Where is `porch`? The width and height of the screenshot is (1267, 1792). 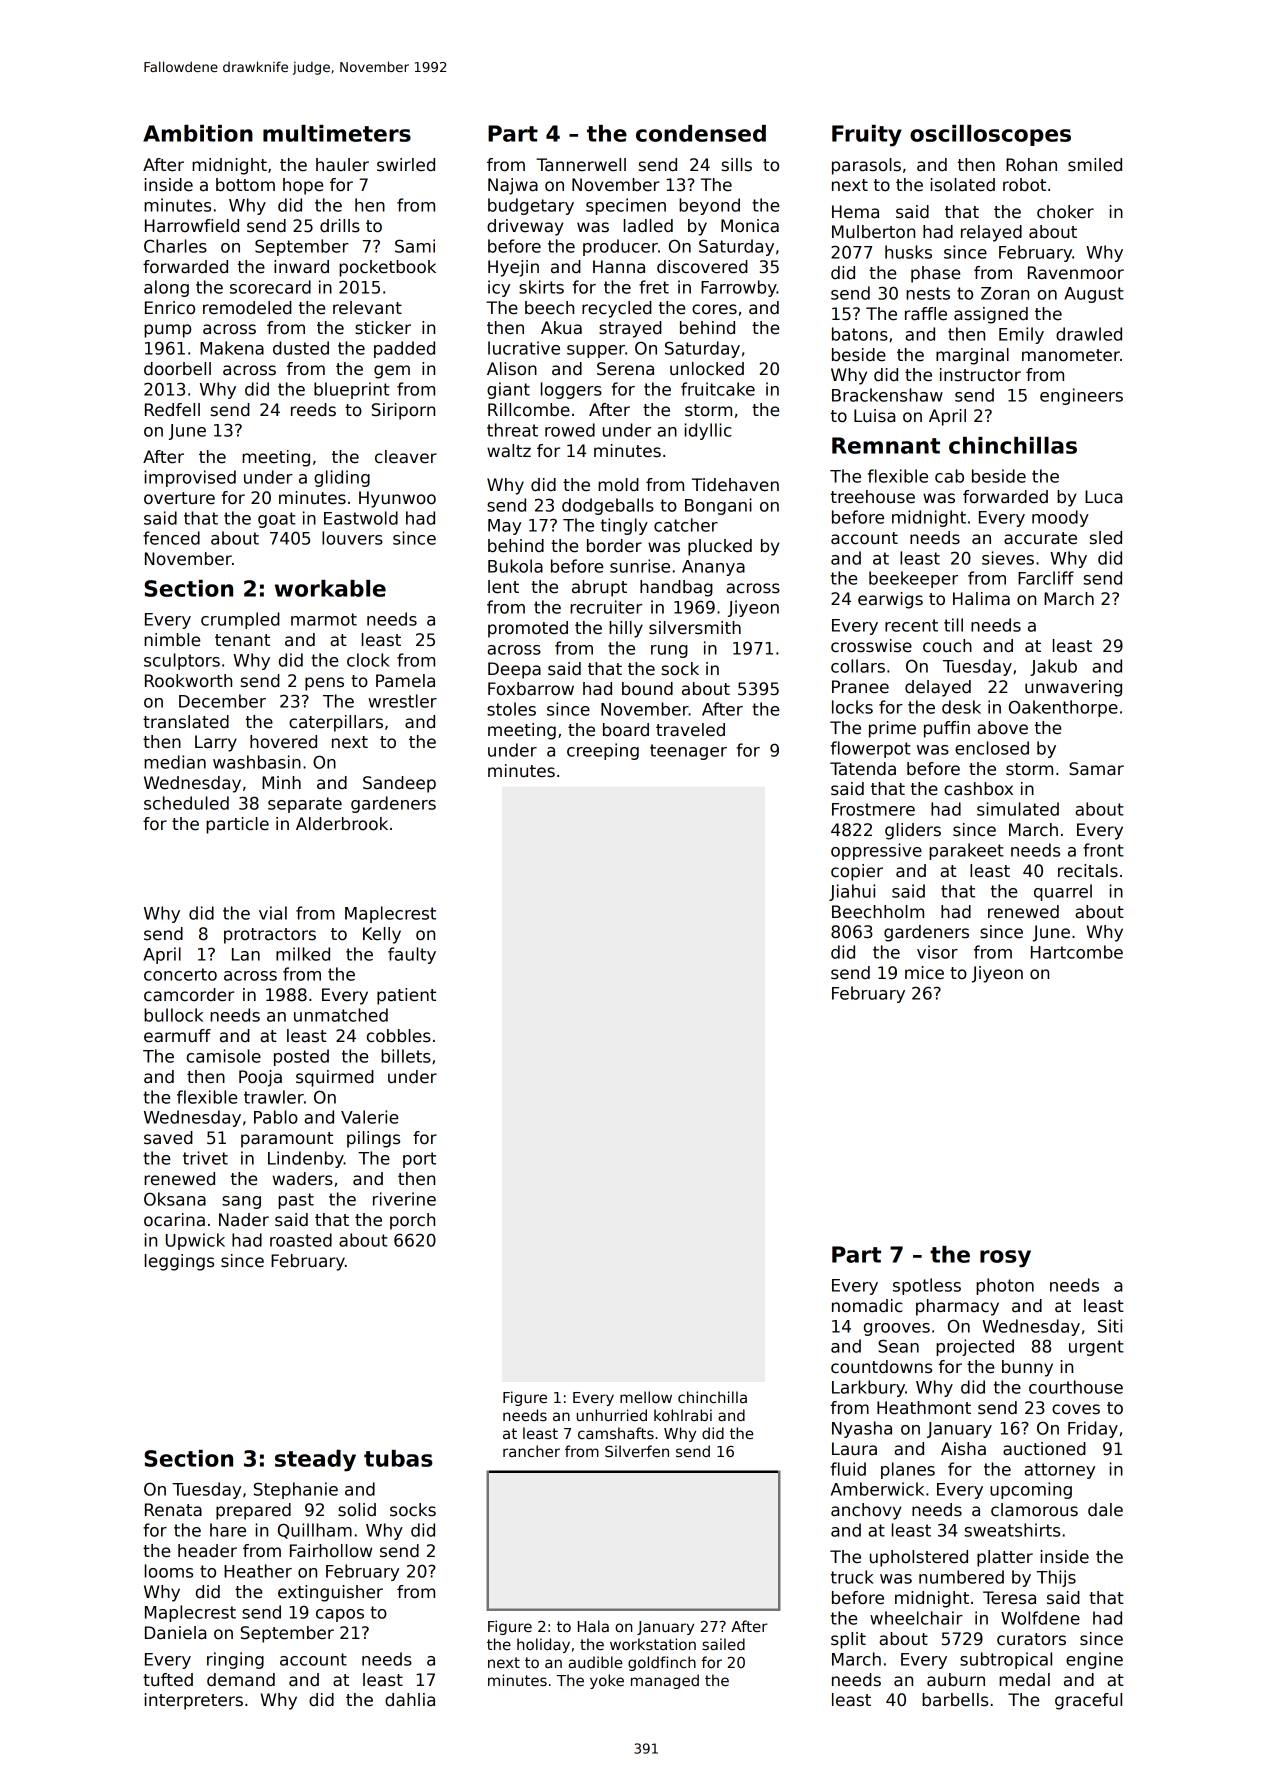 porch is located at coordinates (412, 1221).
